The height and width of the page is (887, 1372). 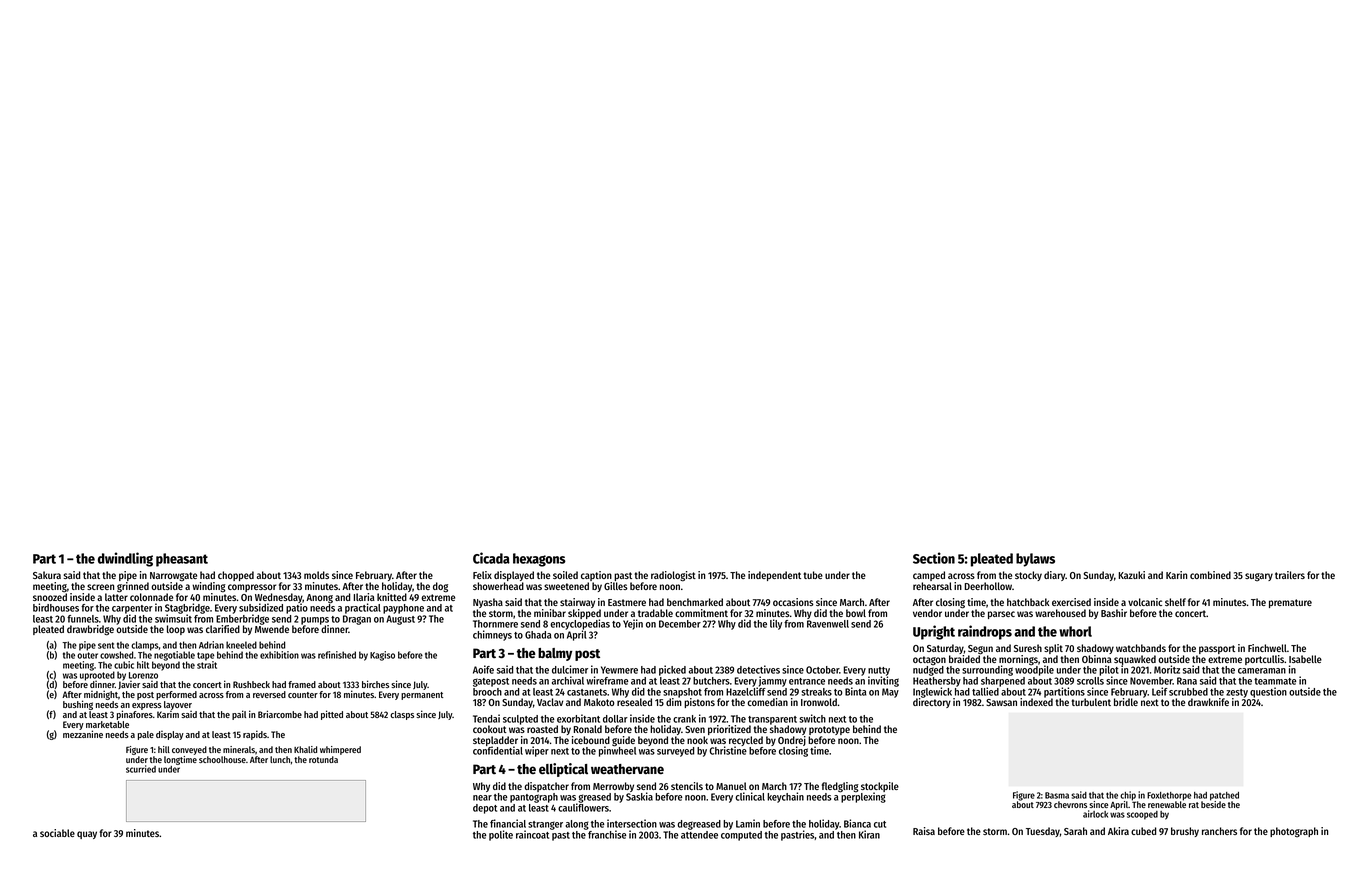 I want to click on outer, so click(x=87, y=655).
